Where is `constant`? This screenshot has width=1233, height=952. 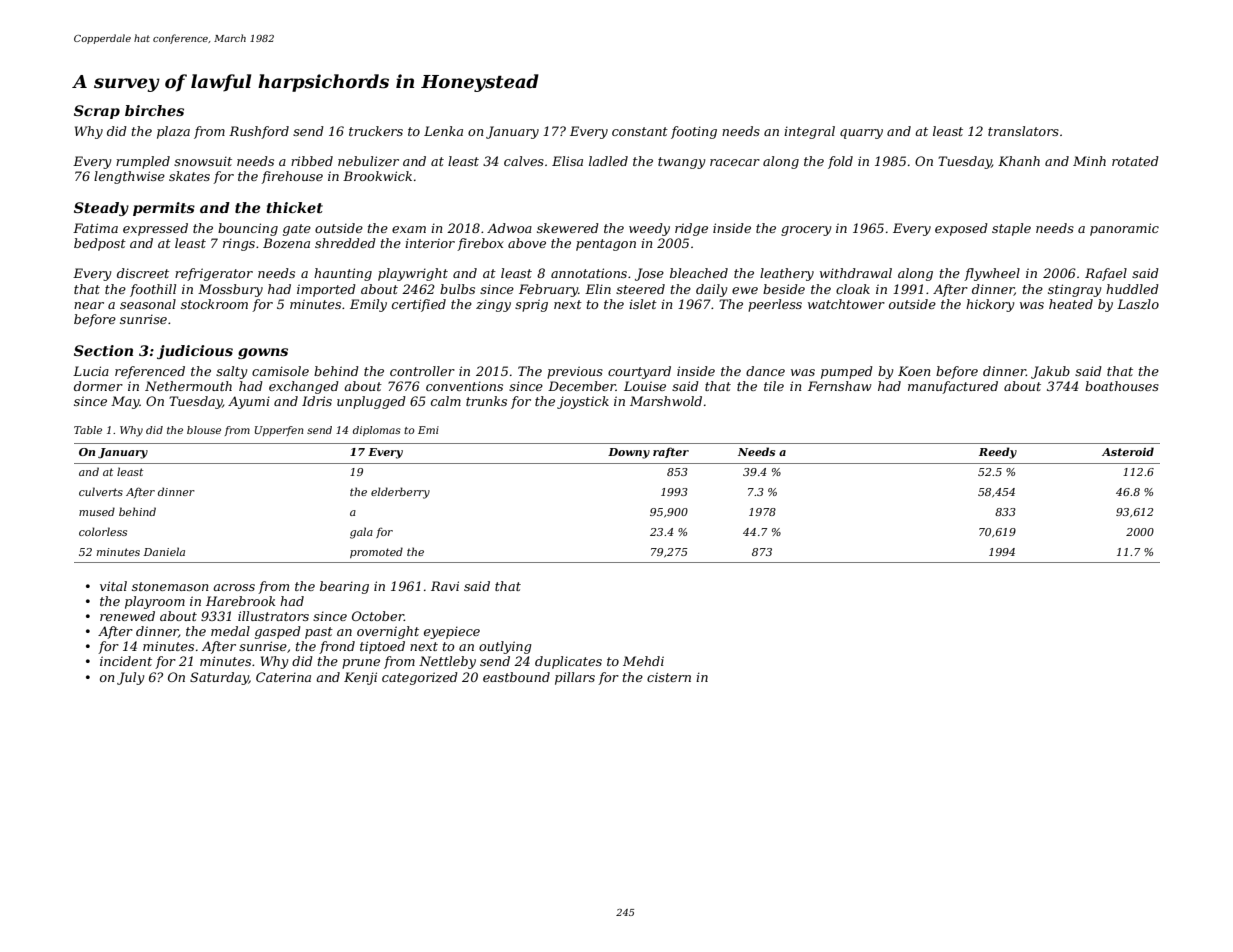 constant is located at coordinates (640, 131).
